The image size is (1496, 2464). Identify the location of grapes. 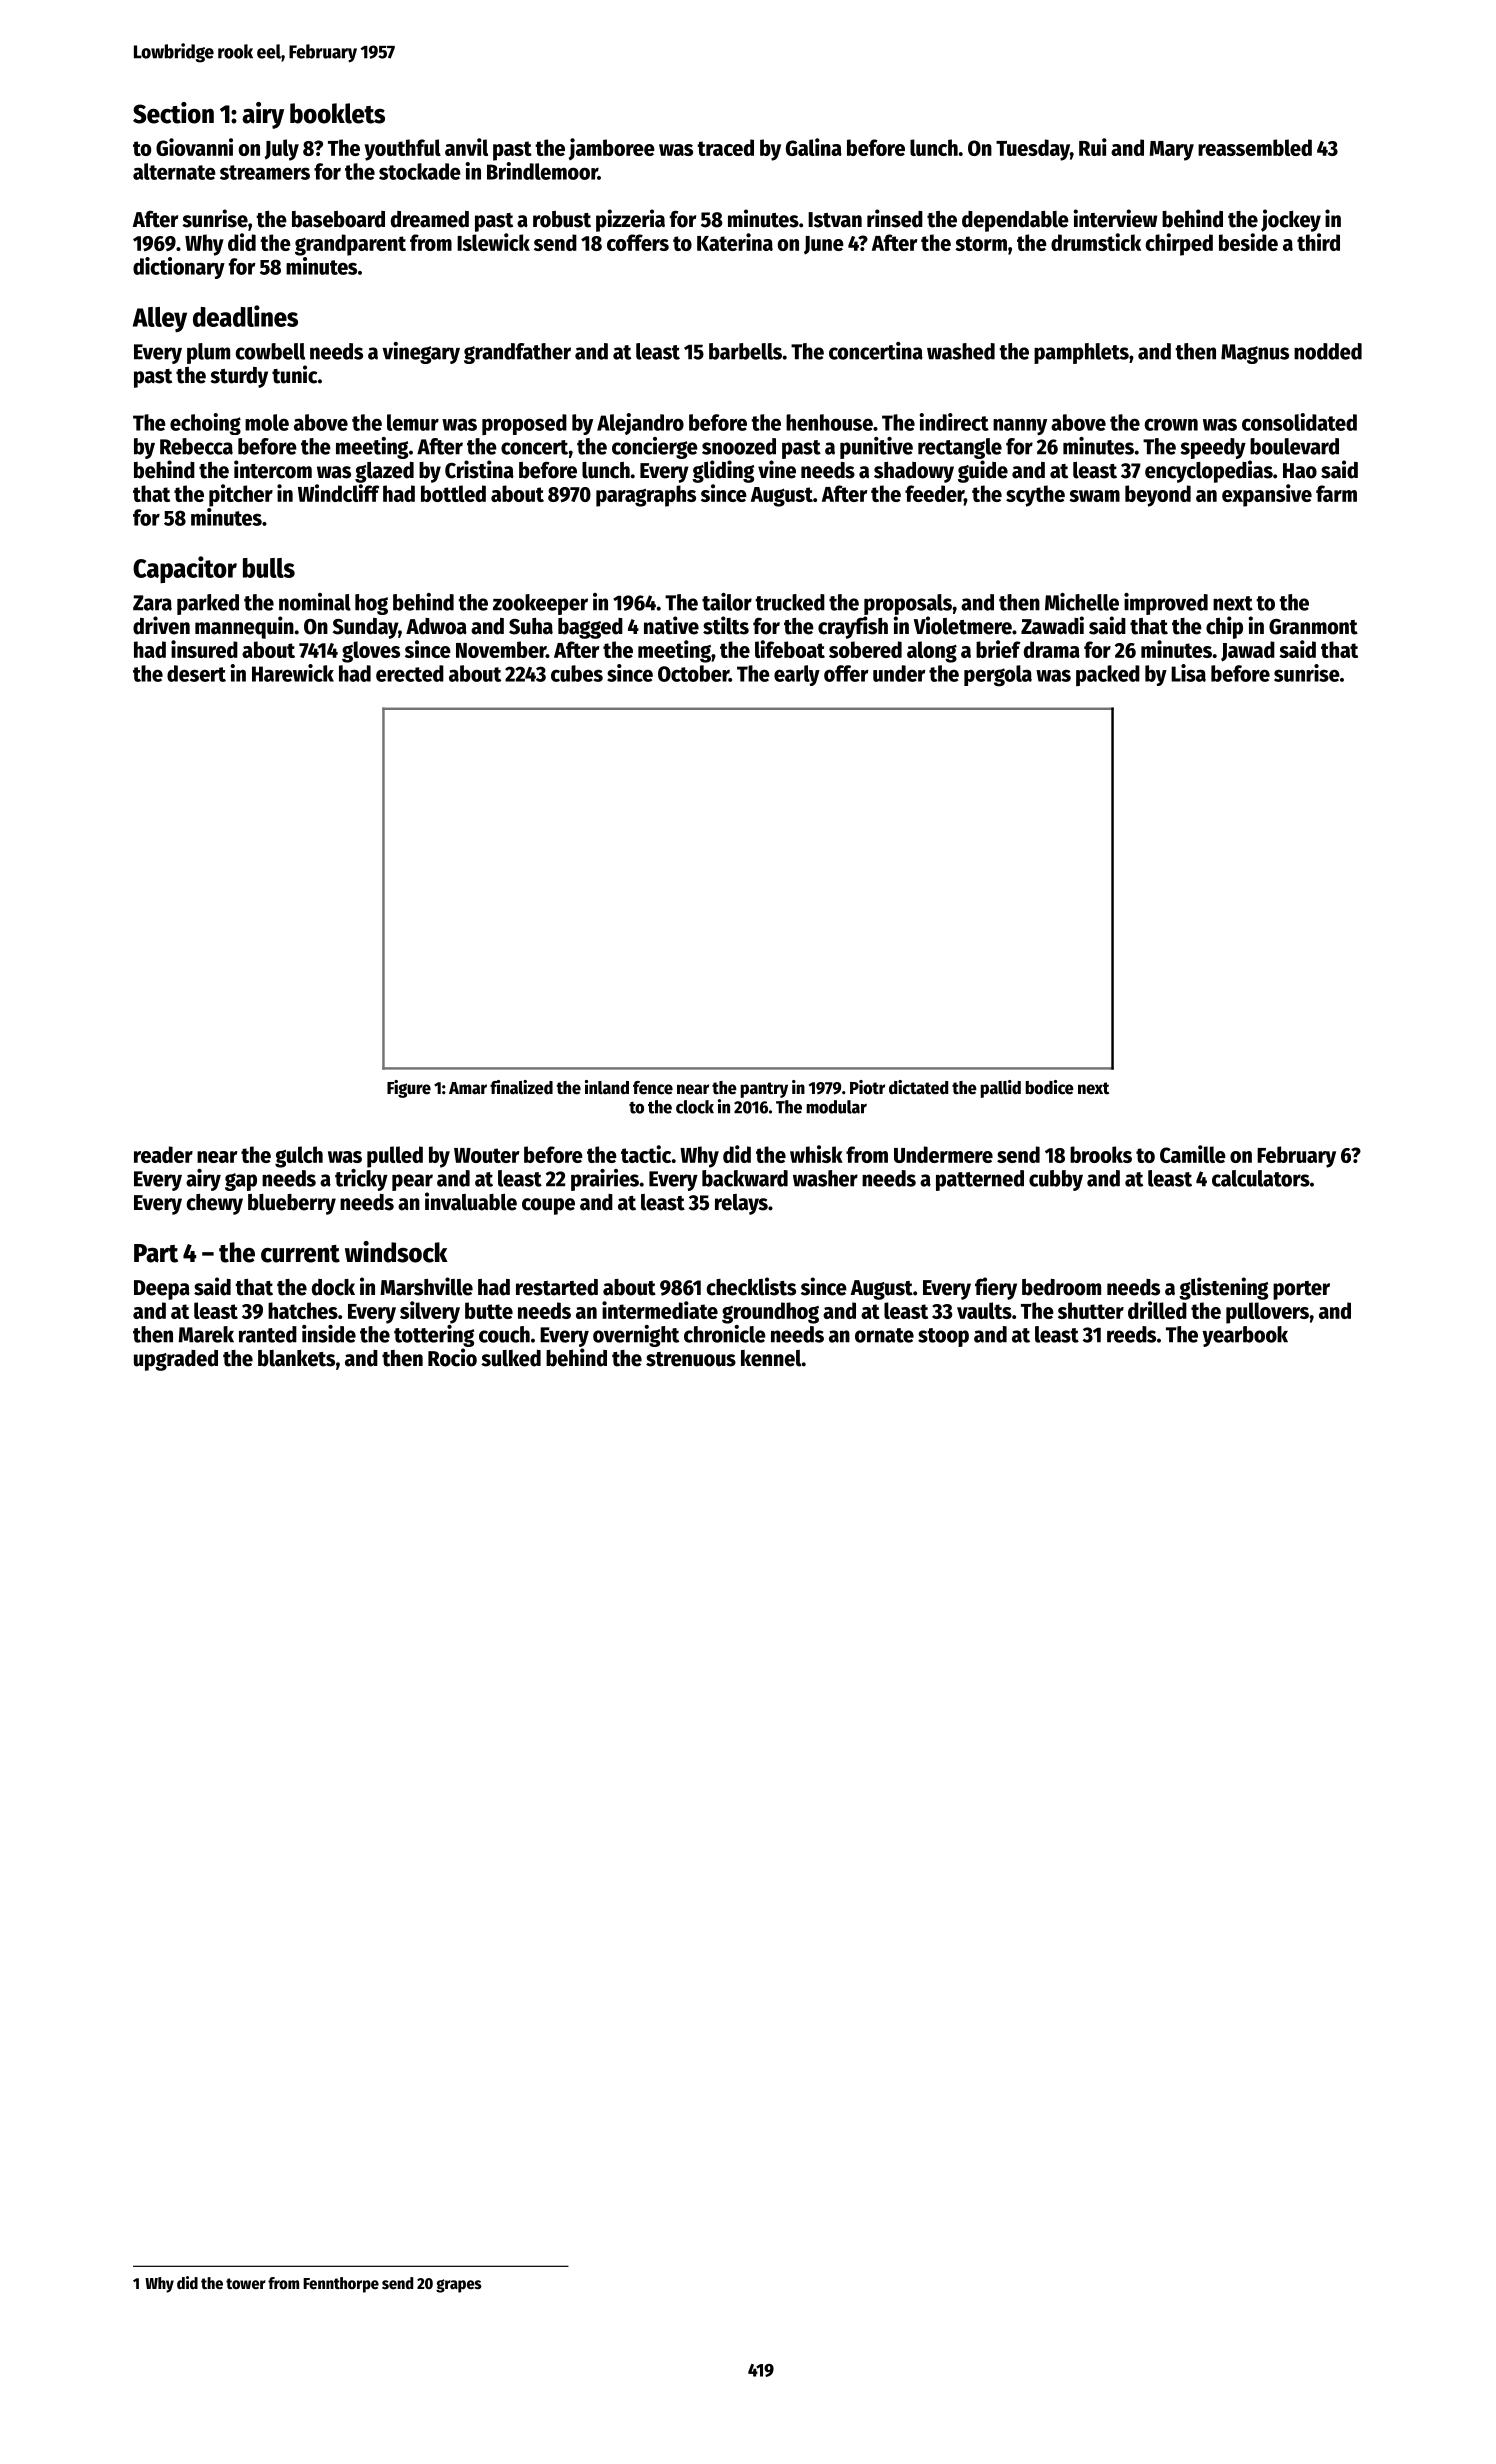
(459, 2286).
